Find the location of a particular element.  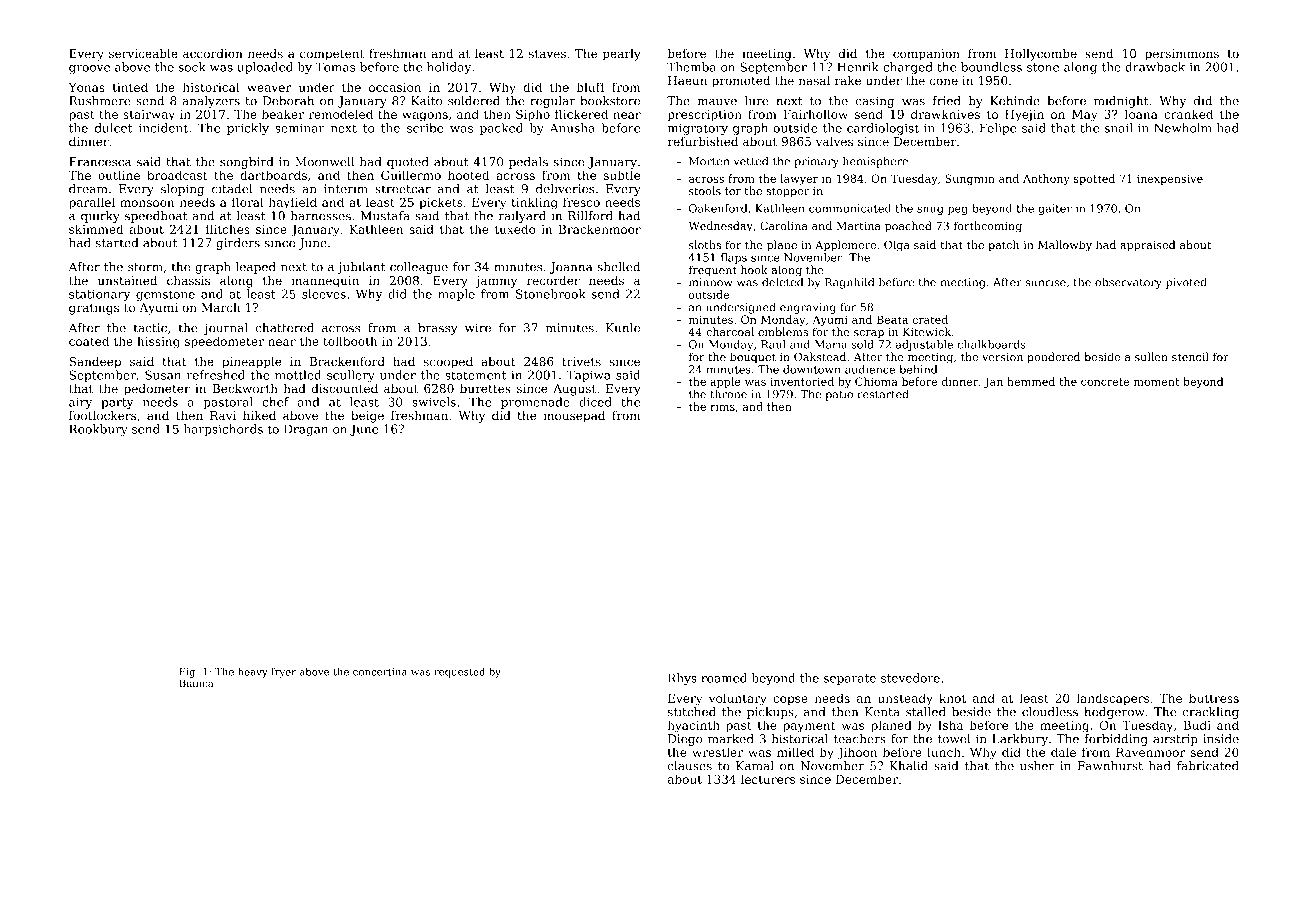

songbird is located at coordinates (246, 163).
